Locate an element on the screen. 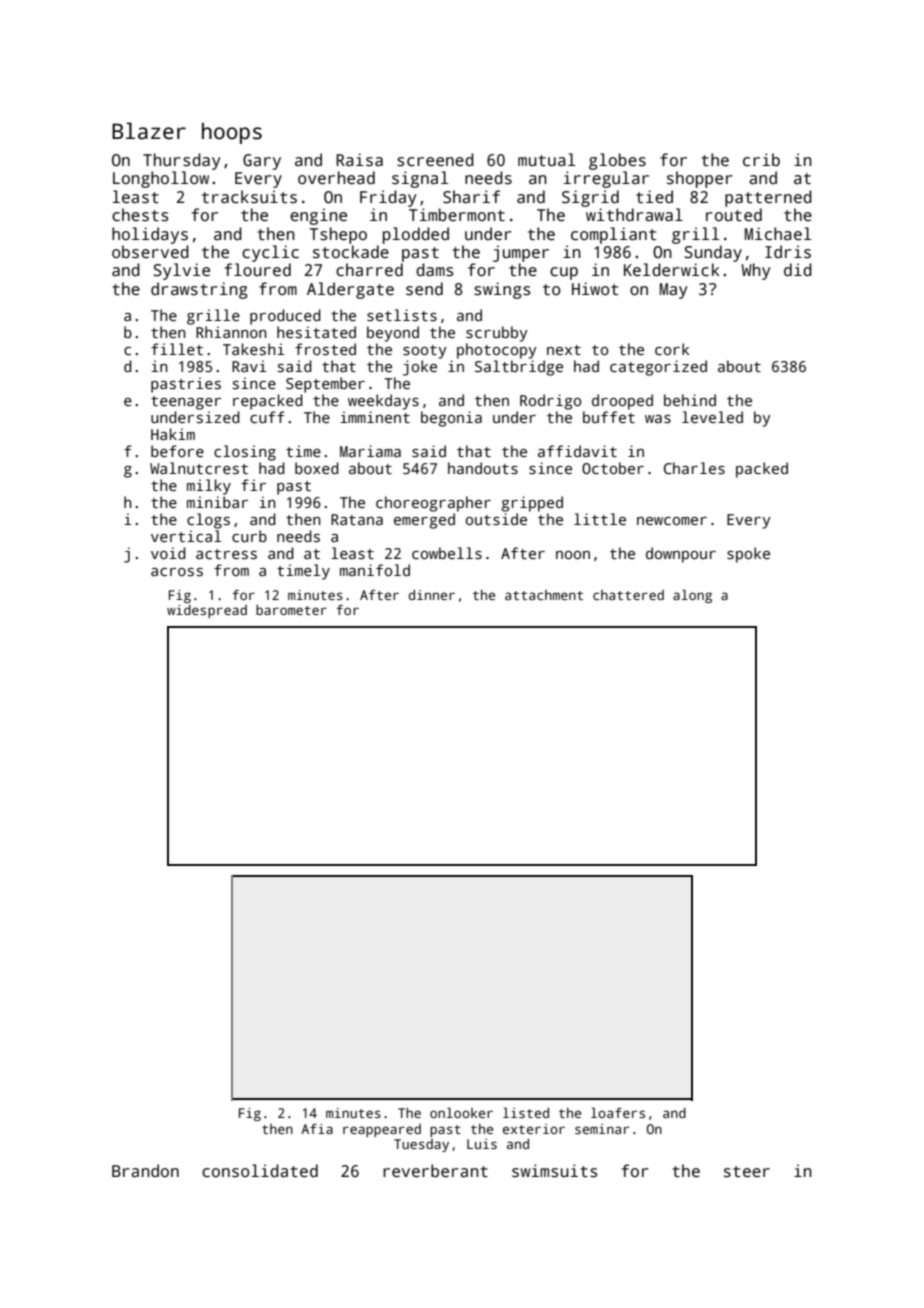 Image resolution: width=924 pixels, height=1308 pixels. dinner is located at coordinates (432, 595).
